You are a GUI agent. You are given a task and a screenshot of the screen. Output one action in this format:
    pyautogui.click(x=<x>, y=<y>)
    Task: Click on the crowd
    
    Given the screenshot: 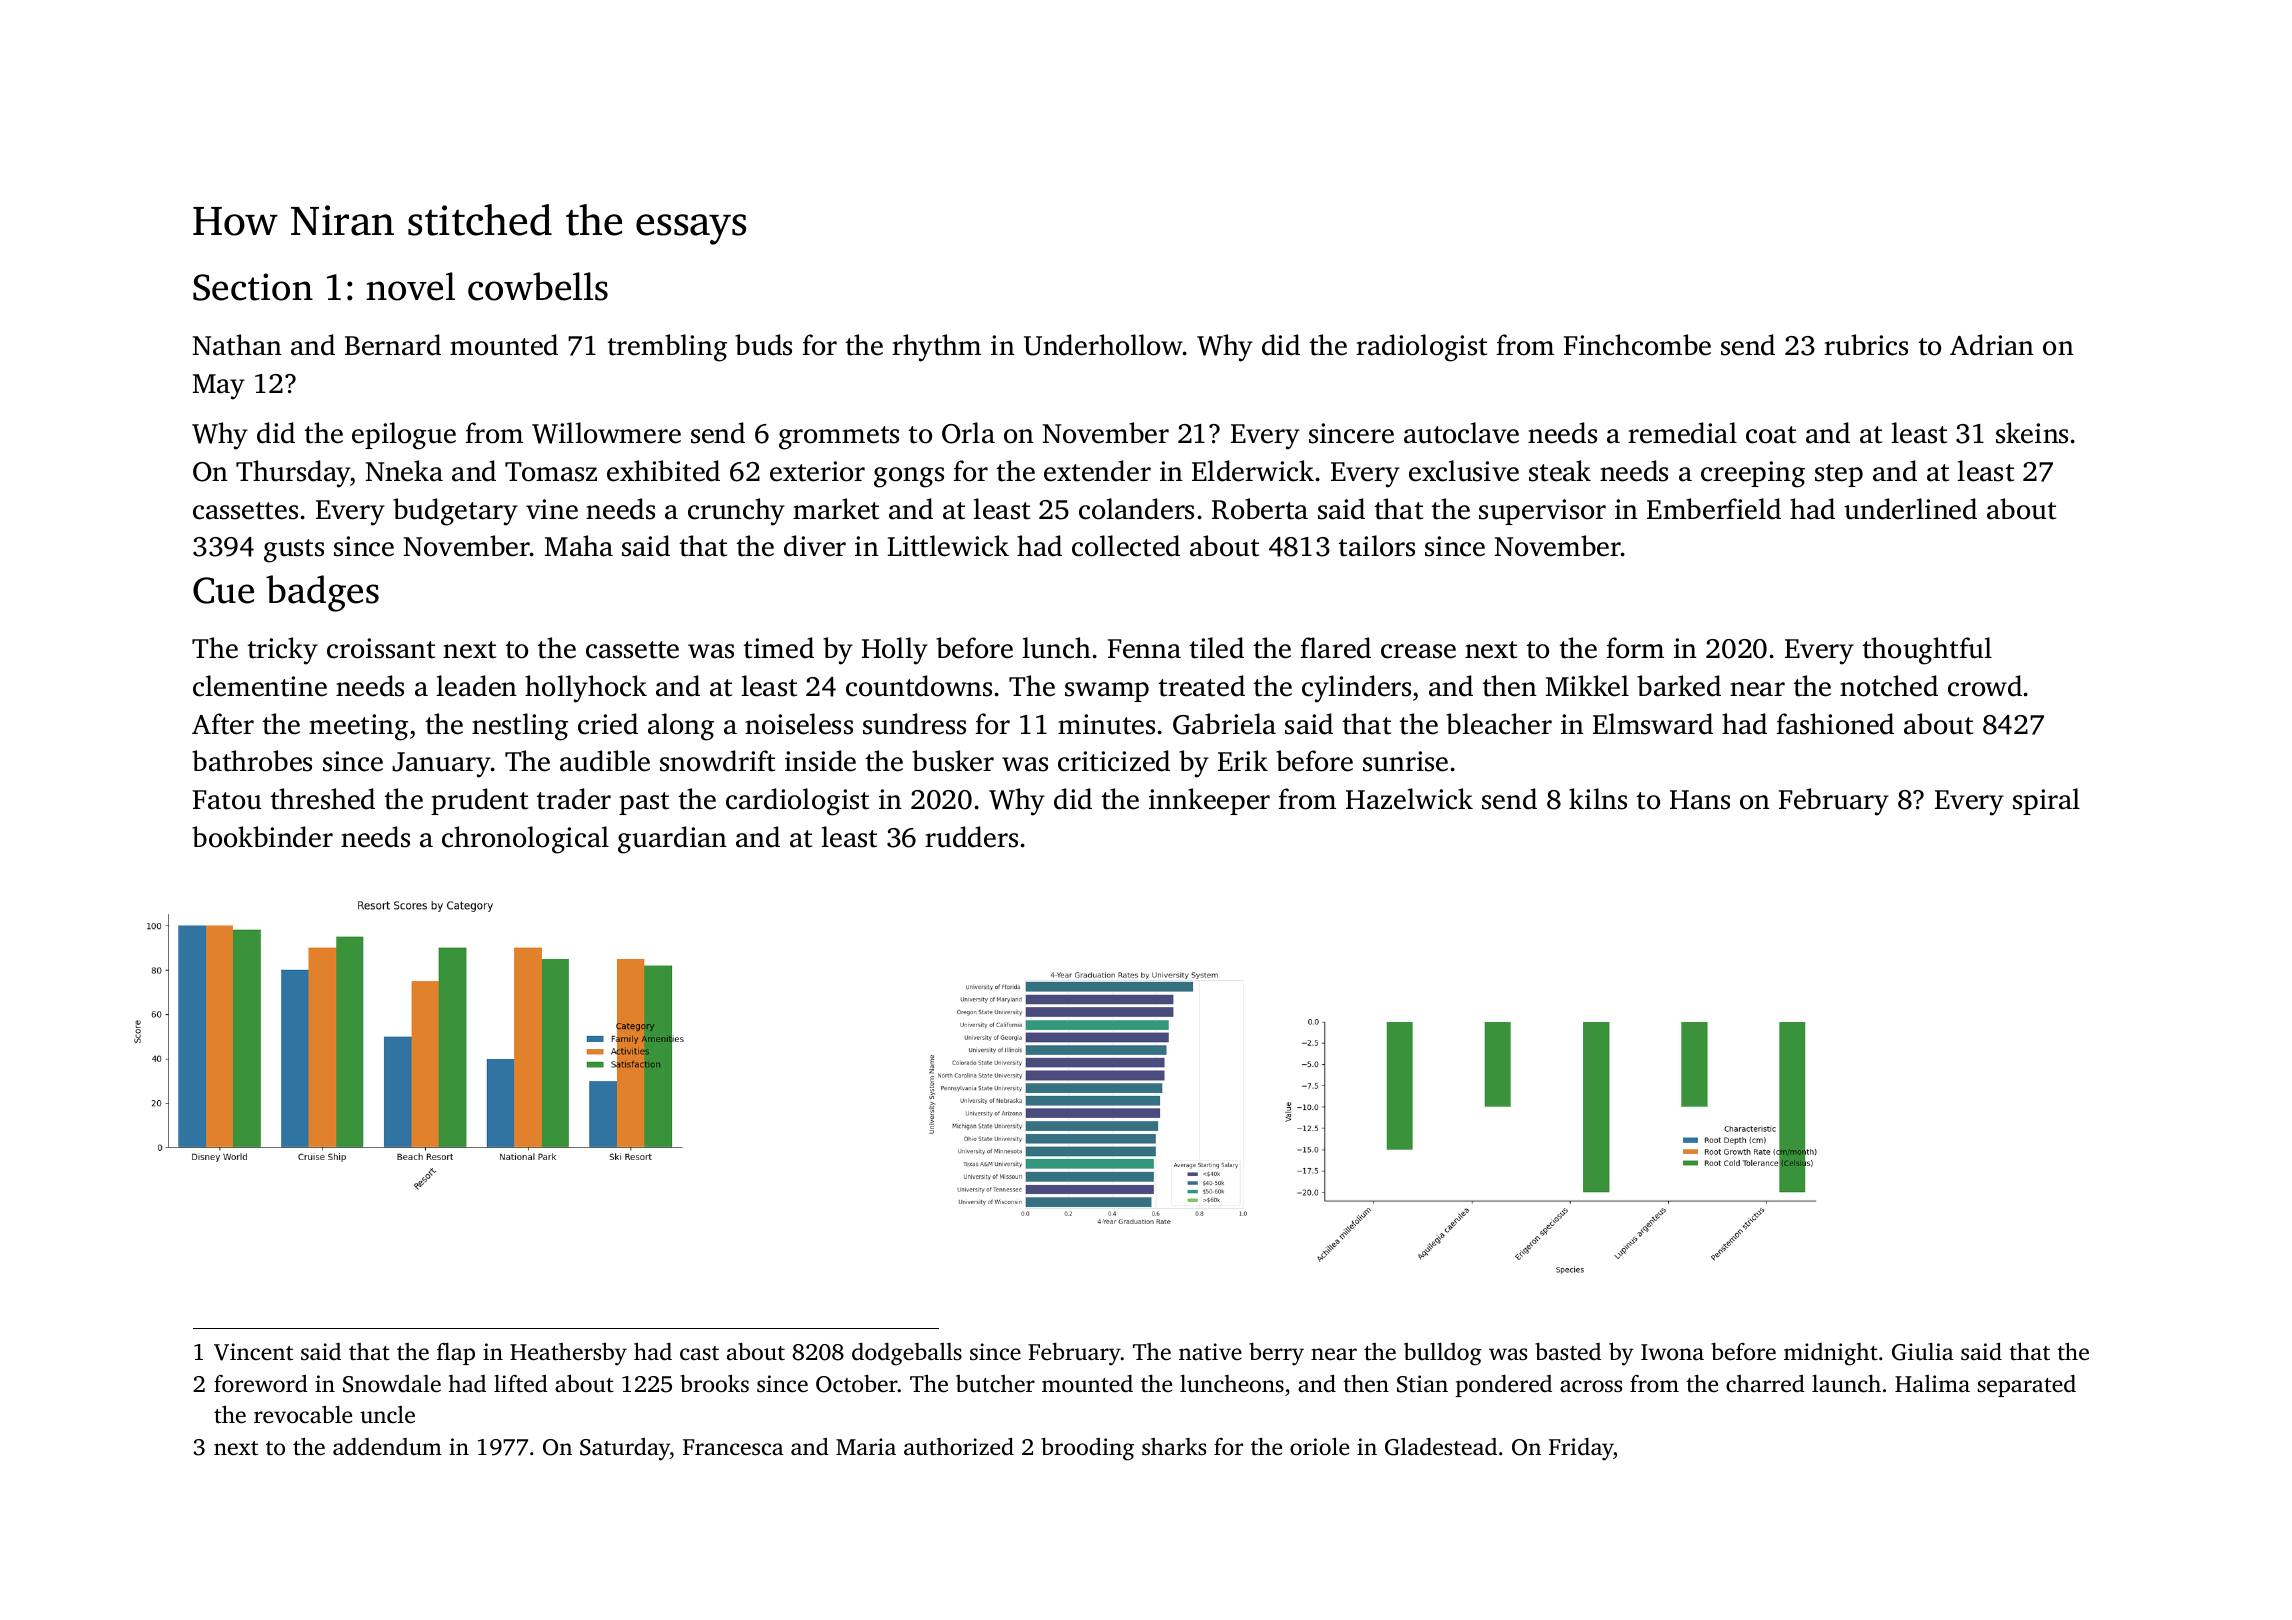 What is the action you would take?
    pyautogui.click(x=1986, y=686)
